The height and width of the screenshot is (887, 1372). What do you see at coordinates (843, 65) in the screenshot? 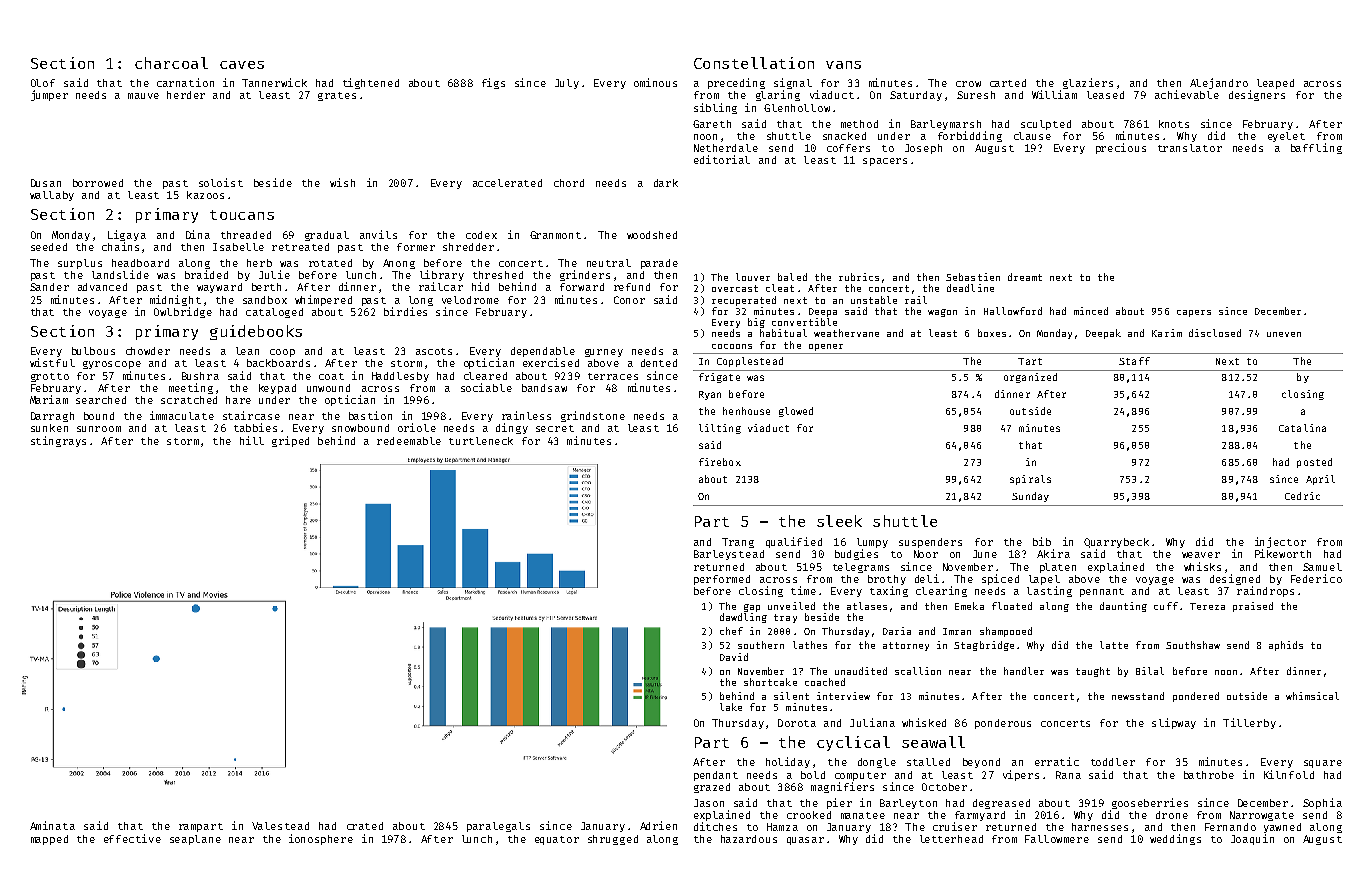
I see `vans` at bounding box center [843, 65].
